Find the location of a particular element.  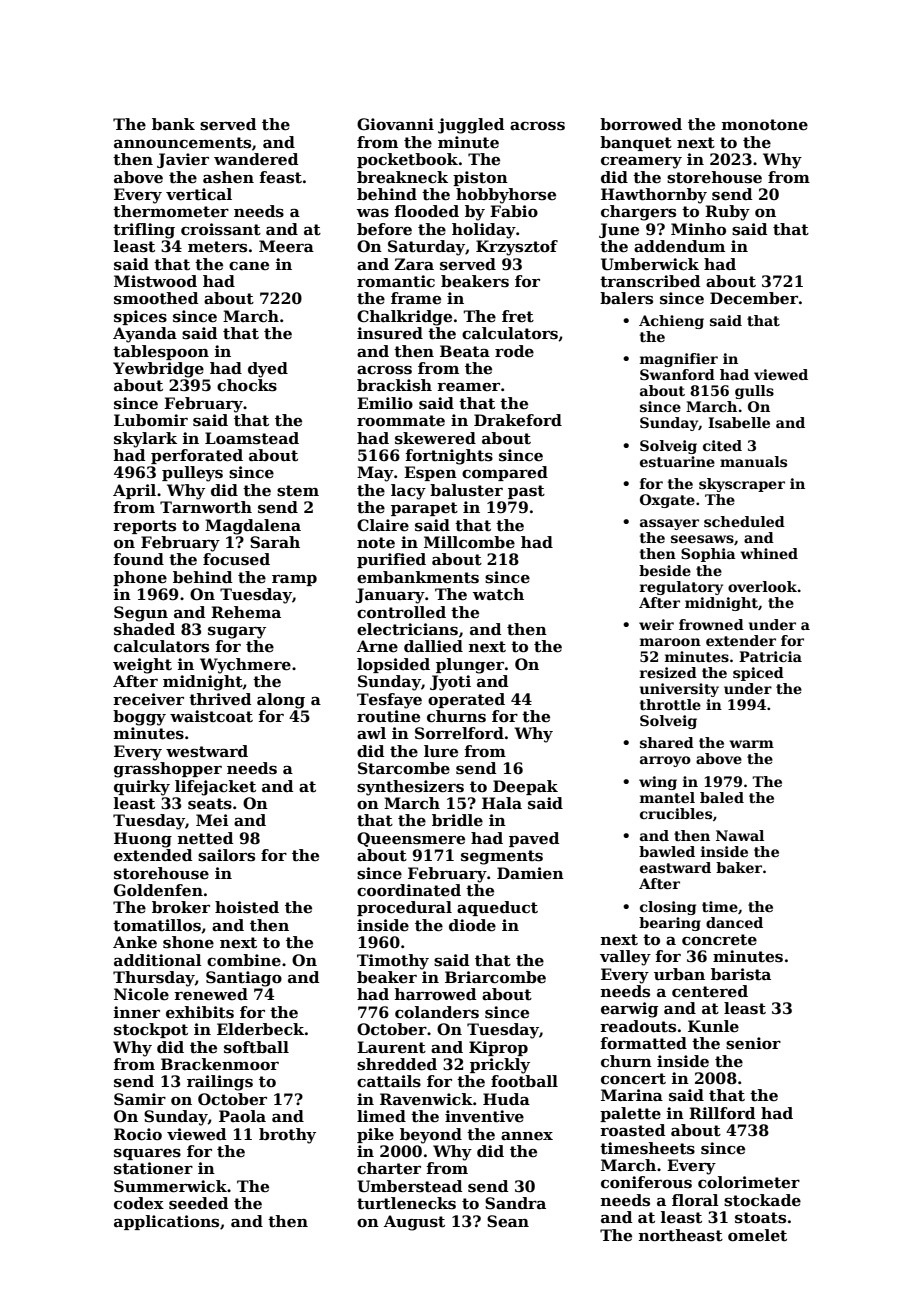

Loamstead is located at coordinates (252, 438).
